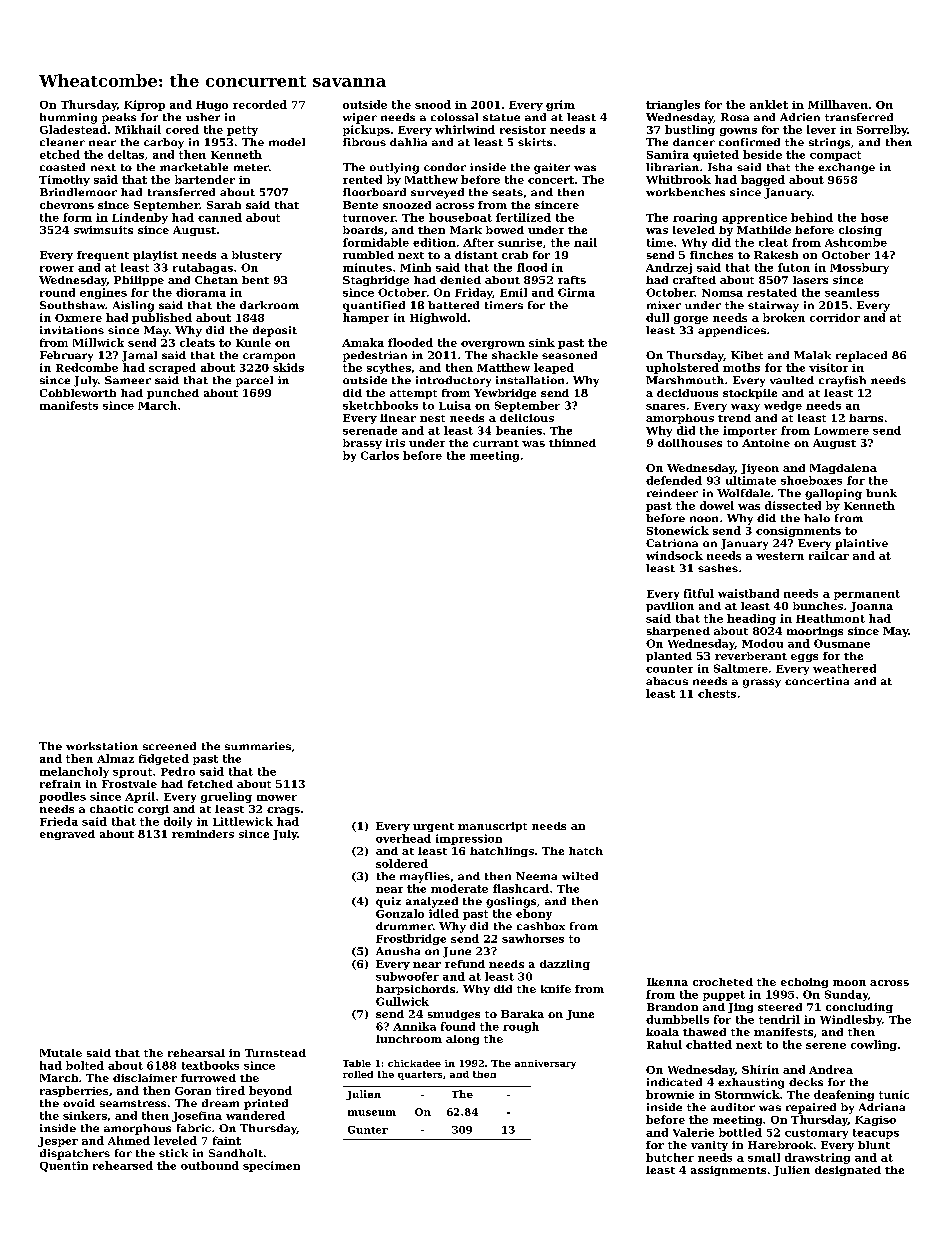  I want to click on skirts, so click(535, 142).
